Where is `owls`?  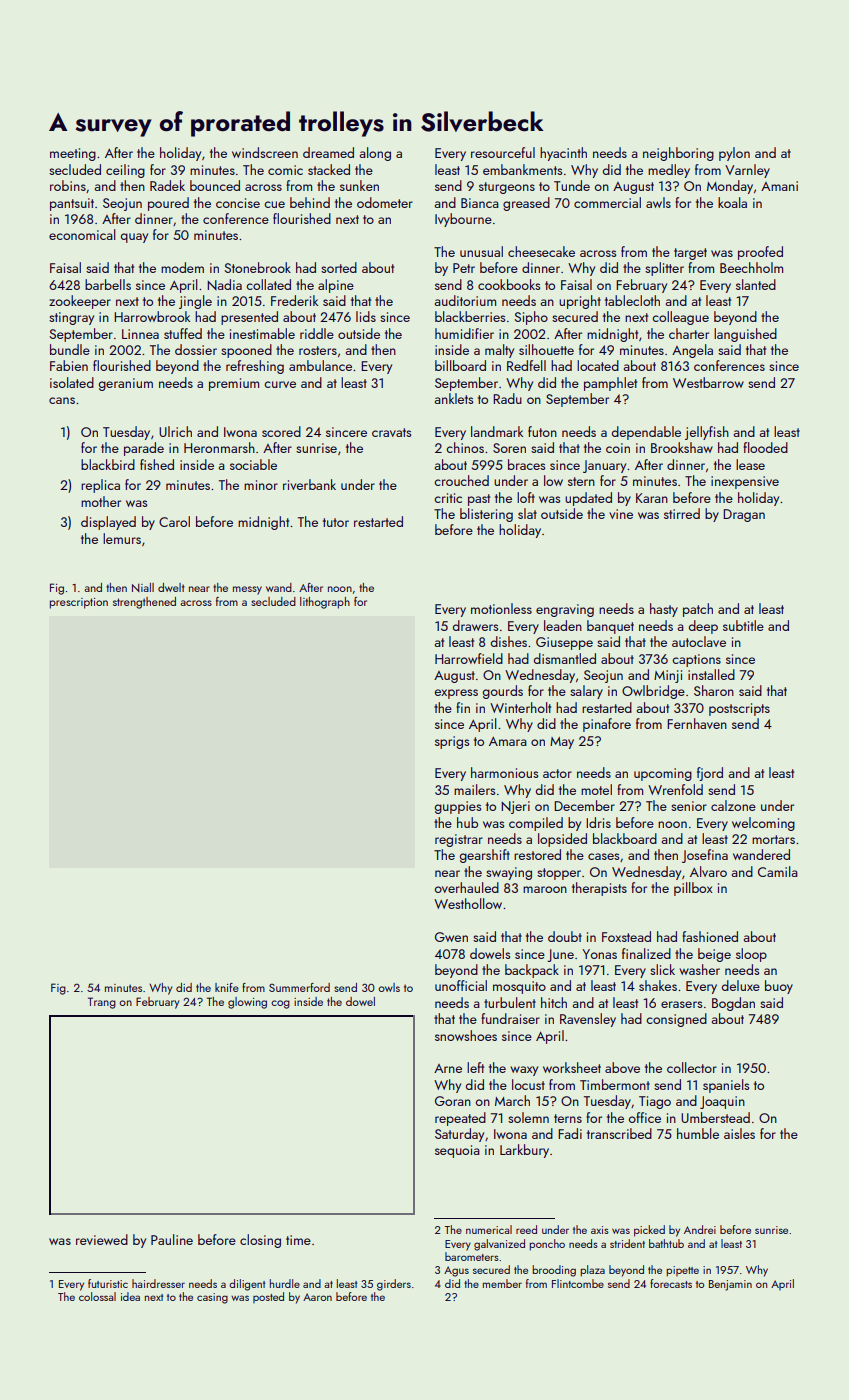
owls is located at coordinates (389, 987).
